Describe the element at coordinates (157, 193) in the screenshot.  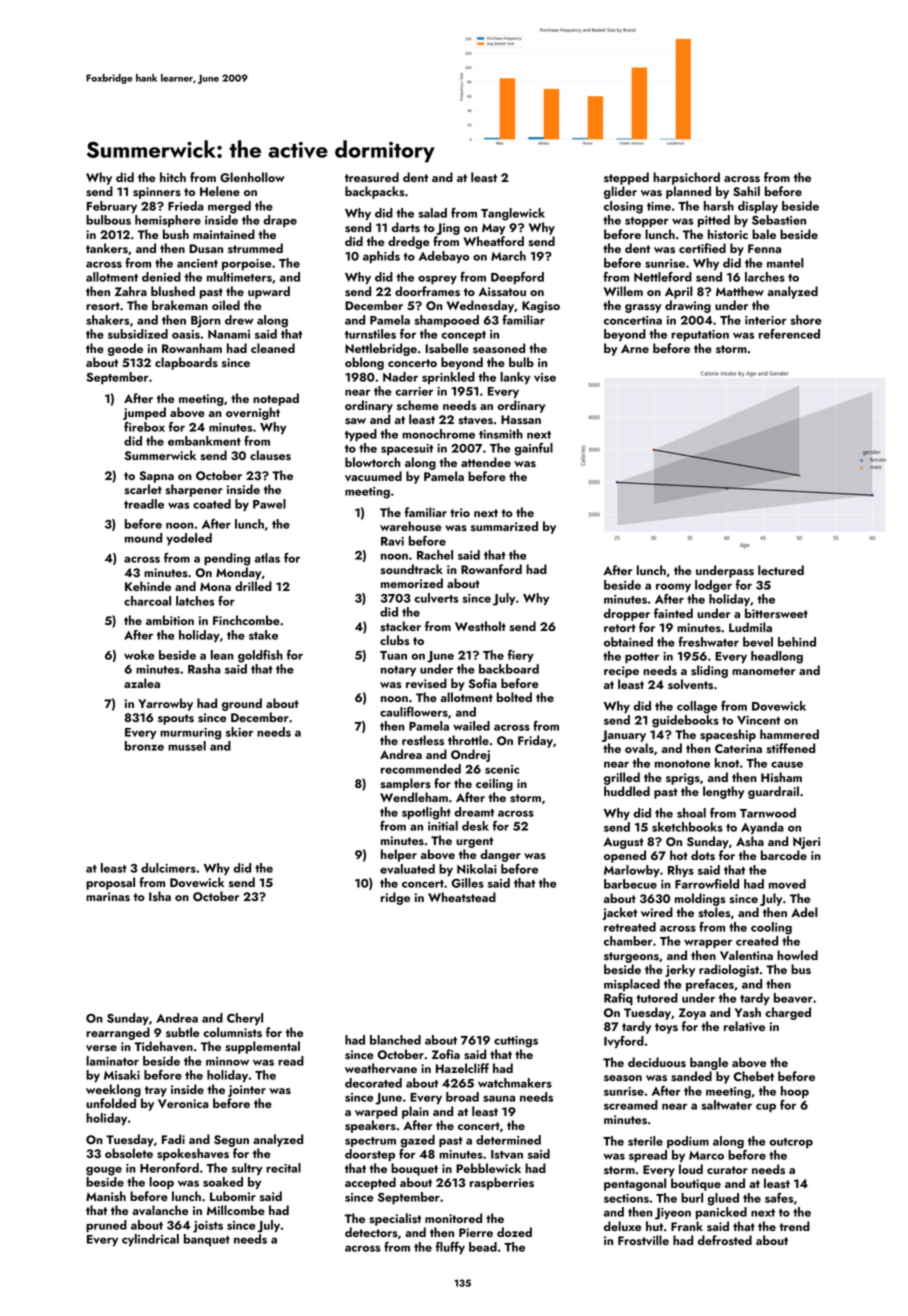
I see `spinners` at that location.
